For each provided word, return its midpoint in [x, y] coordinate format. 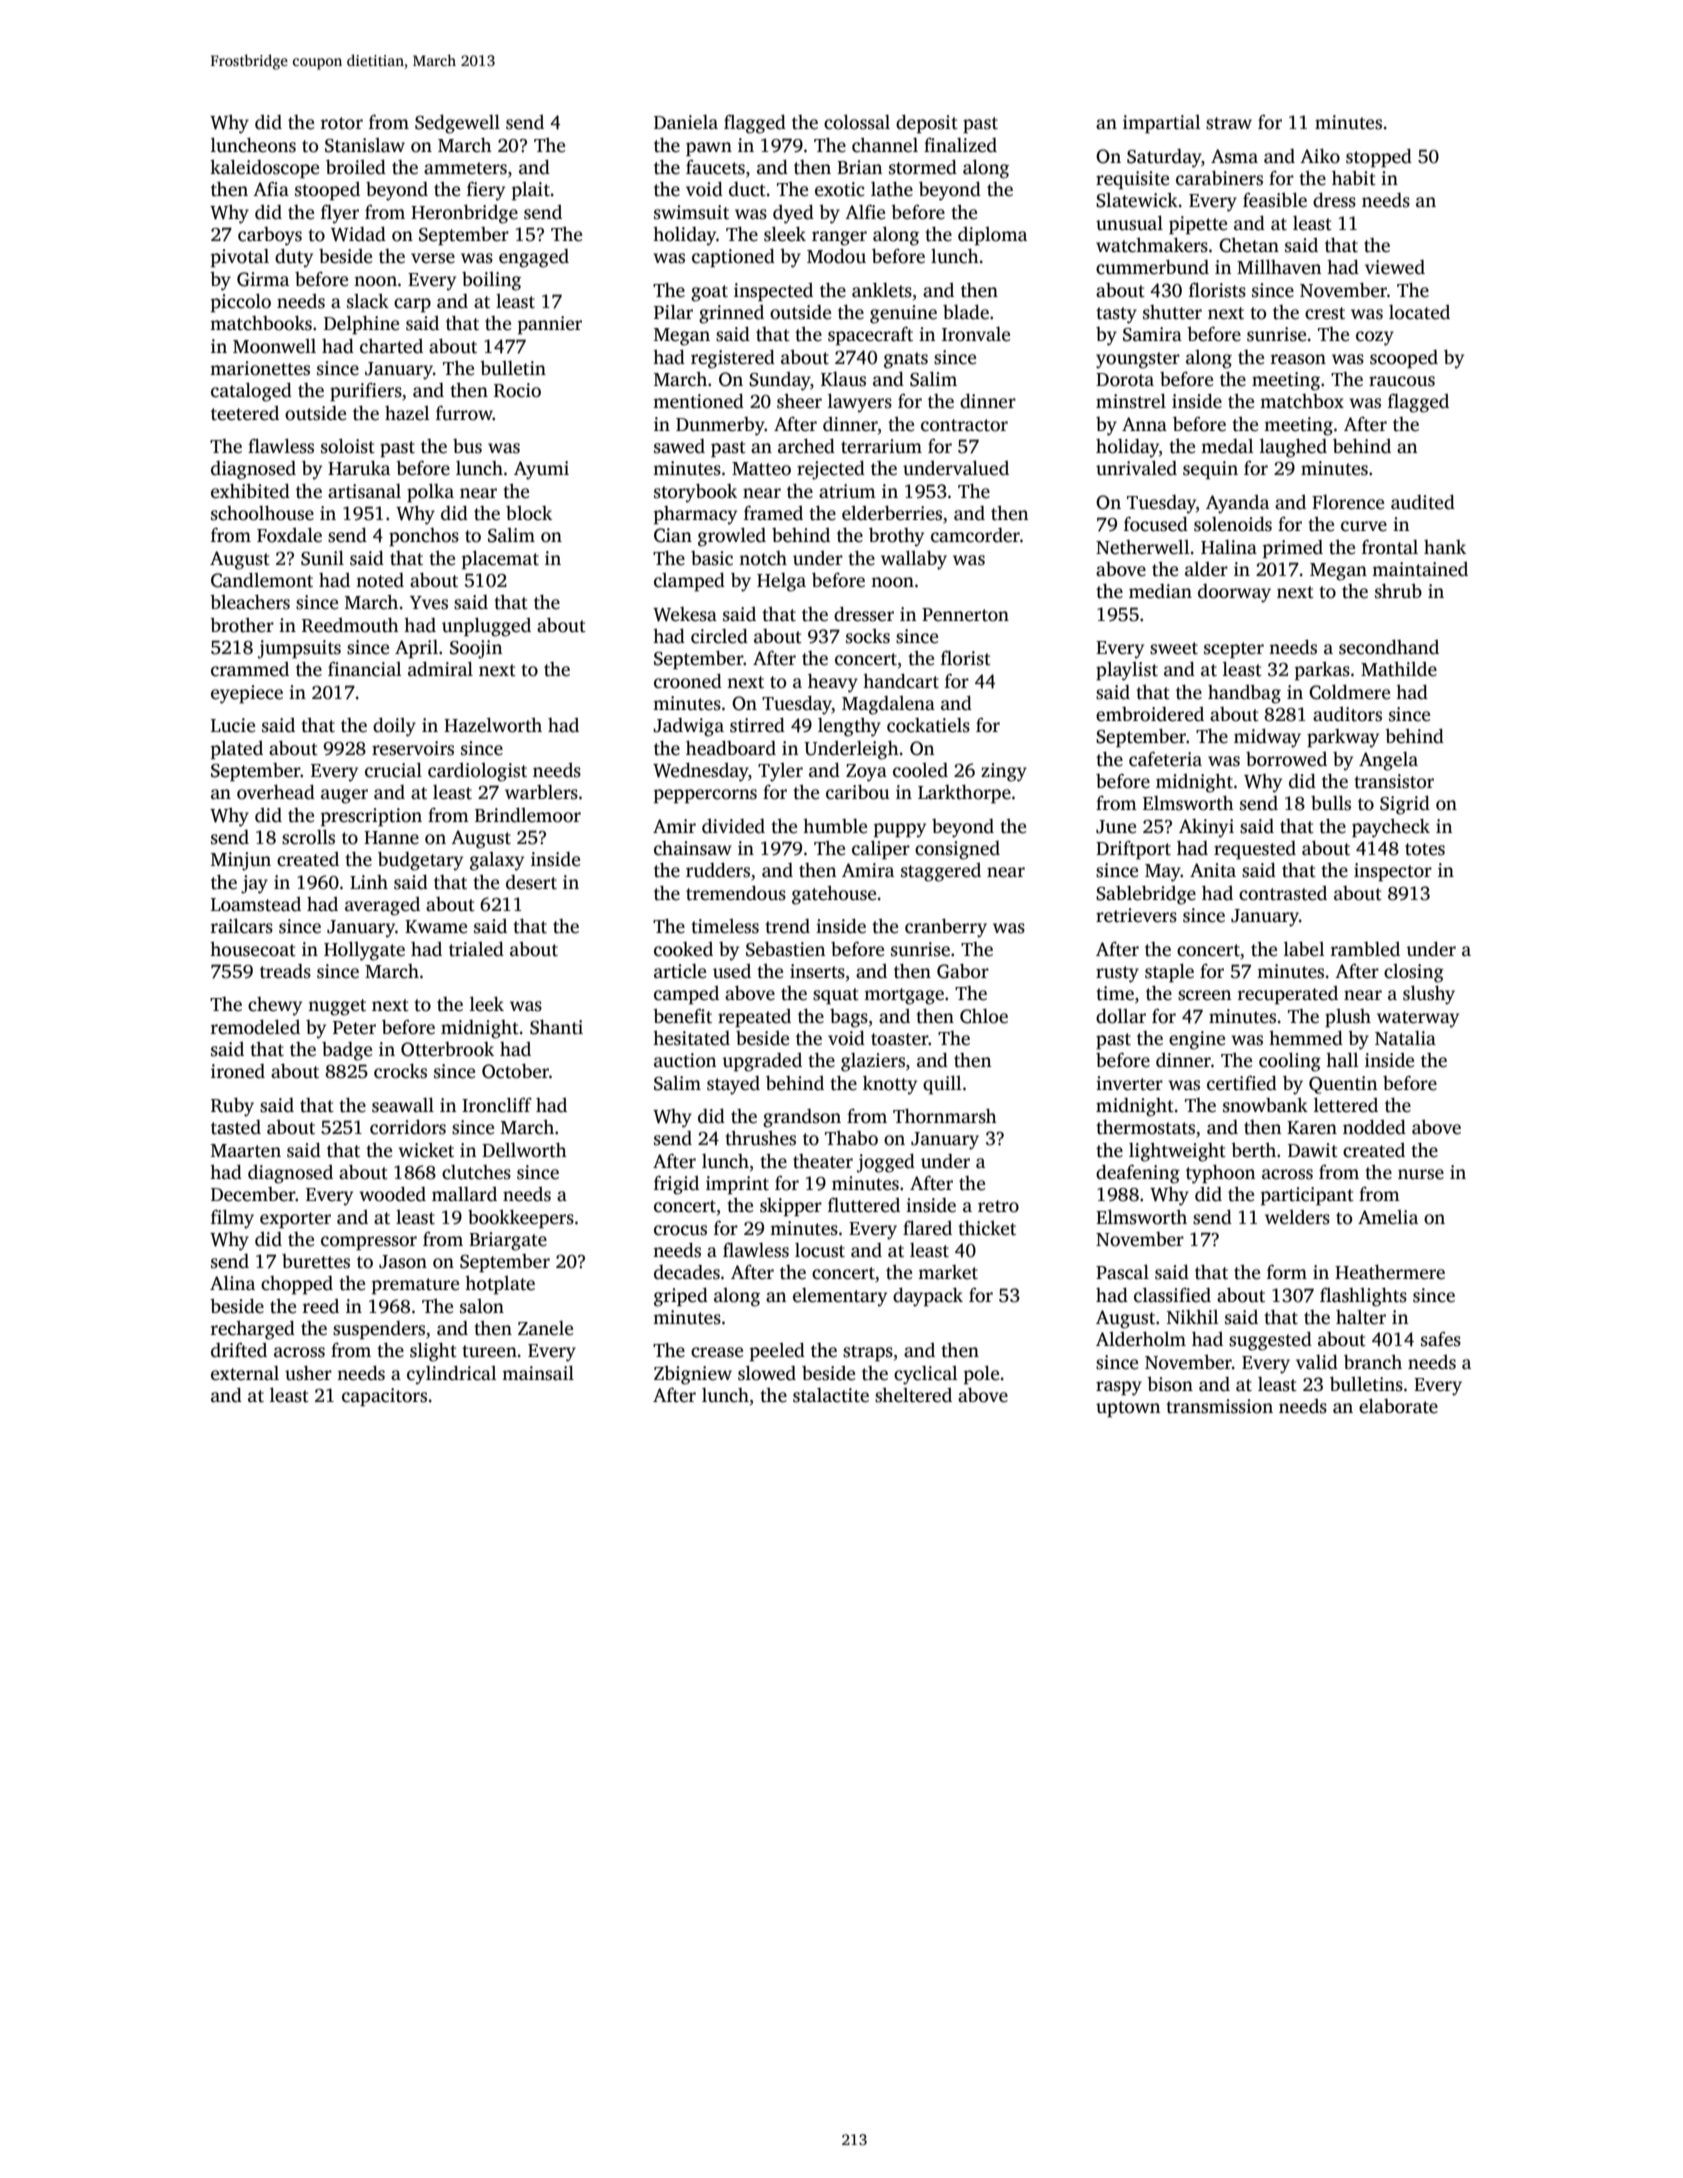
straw [1229, 123]
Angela [1388, 761]
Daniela [686, 122]
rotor [342, 123]
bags [849, 1018]
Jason [403, 1262]
